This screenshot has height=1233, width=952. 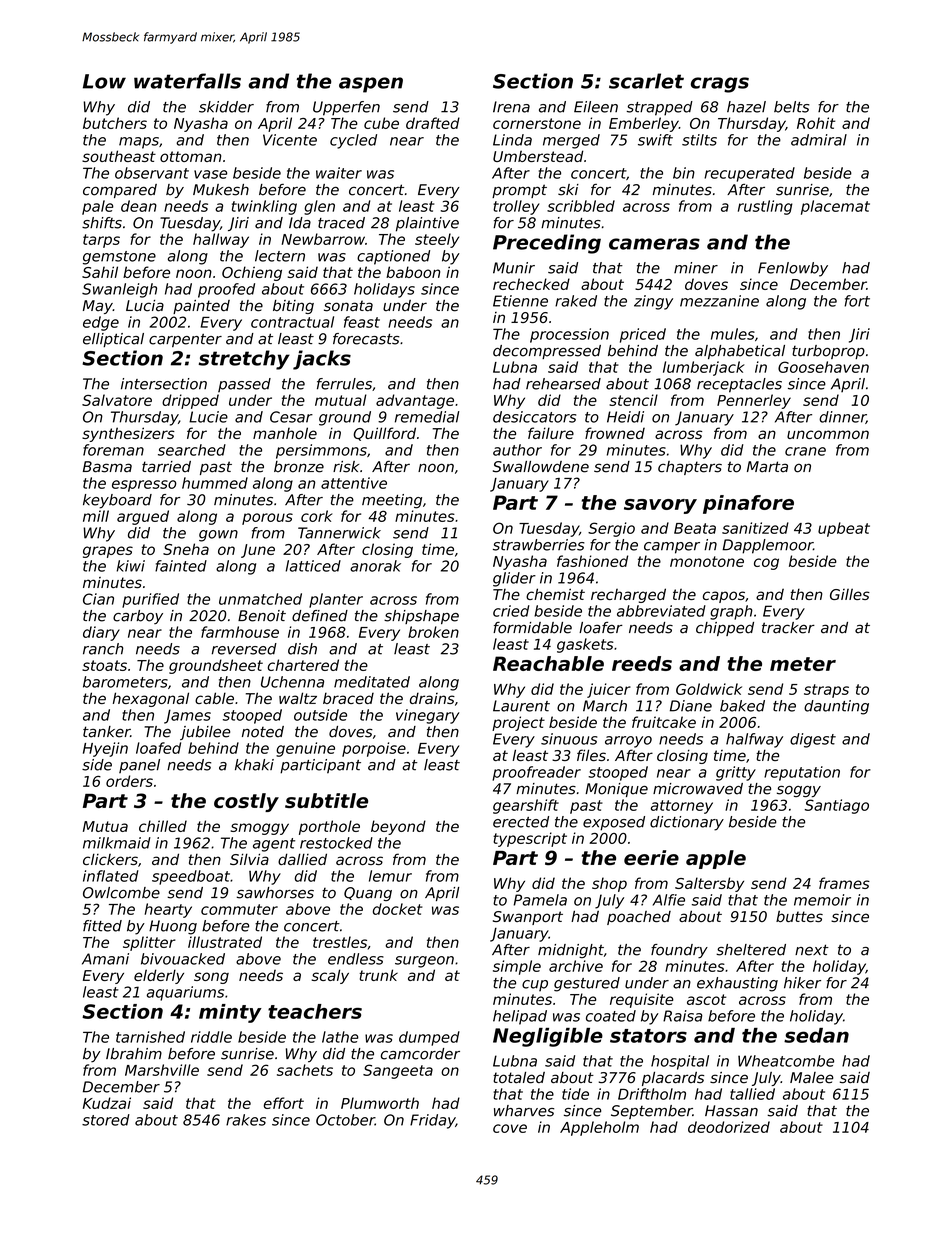 I want to click on remedial, so click(x=427, y=417).
